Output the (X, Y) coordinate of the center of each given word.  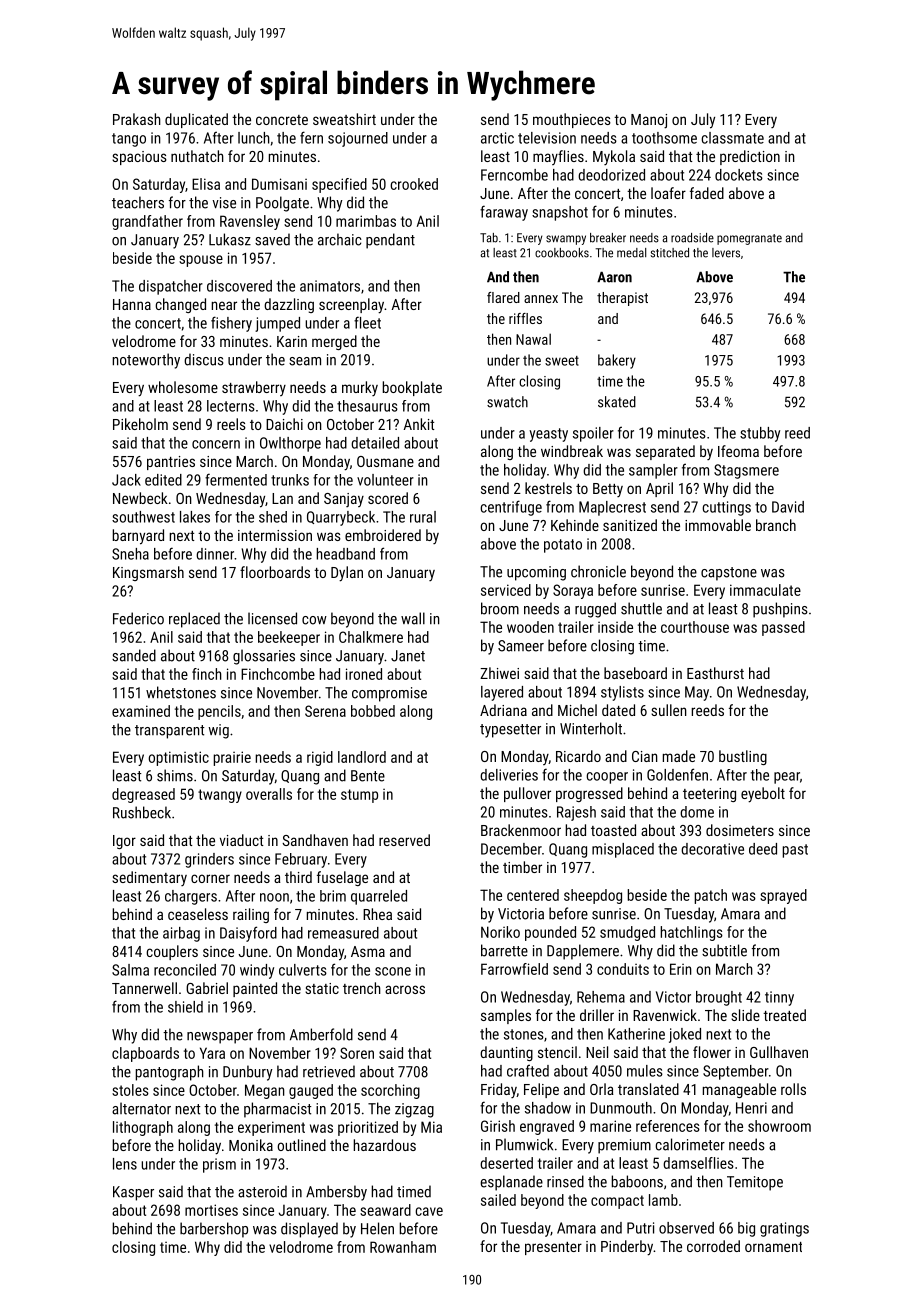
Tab (489, 238)
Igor (124, 842)
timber (522, 867)
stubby (760, 434)
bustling (743, 757)
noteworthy (146, 361)
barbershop (214, 1230)
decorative (712, 849)
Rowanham (403, 1247)
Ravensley (250, 222)
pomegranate (749, 239)
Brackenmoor (521, 830)
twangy (220, 796)
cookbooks (562, 253)
